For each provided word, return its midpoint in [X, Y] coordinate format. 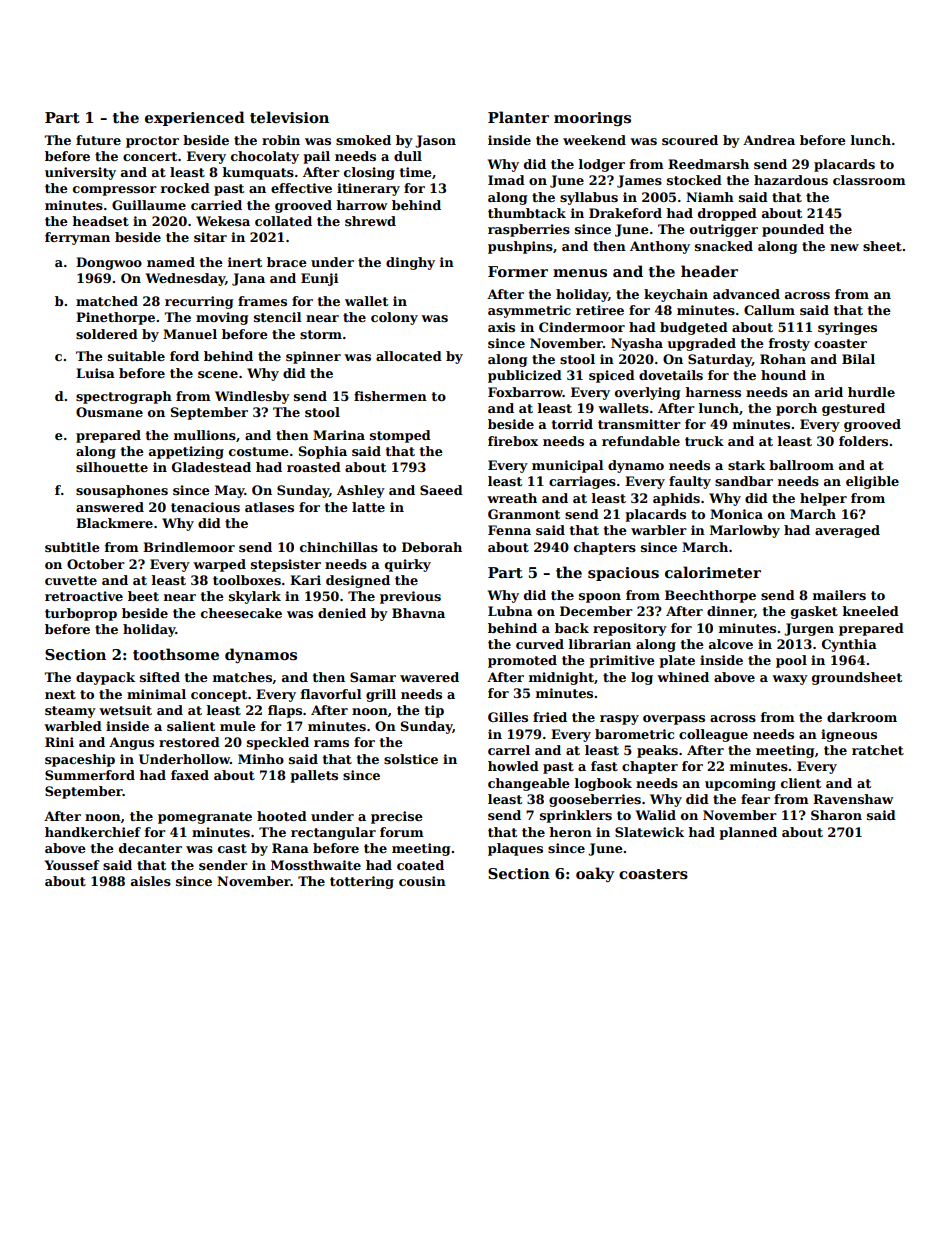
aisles [151, 881]
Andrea [769, 140]
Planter [518, 117]
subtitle [72, 547]
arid [829, 392]
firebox [513, 441]
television [289, 117]
